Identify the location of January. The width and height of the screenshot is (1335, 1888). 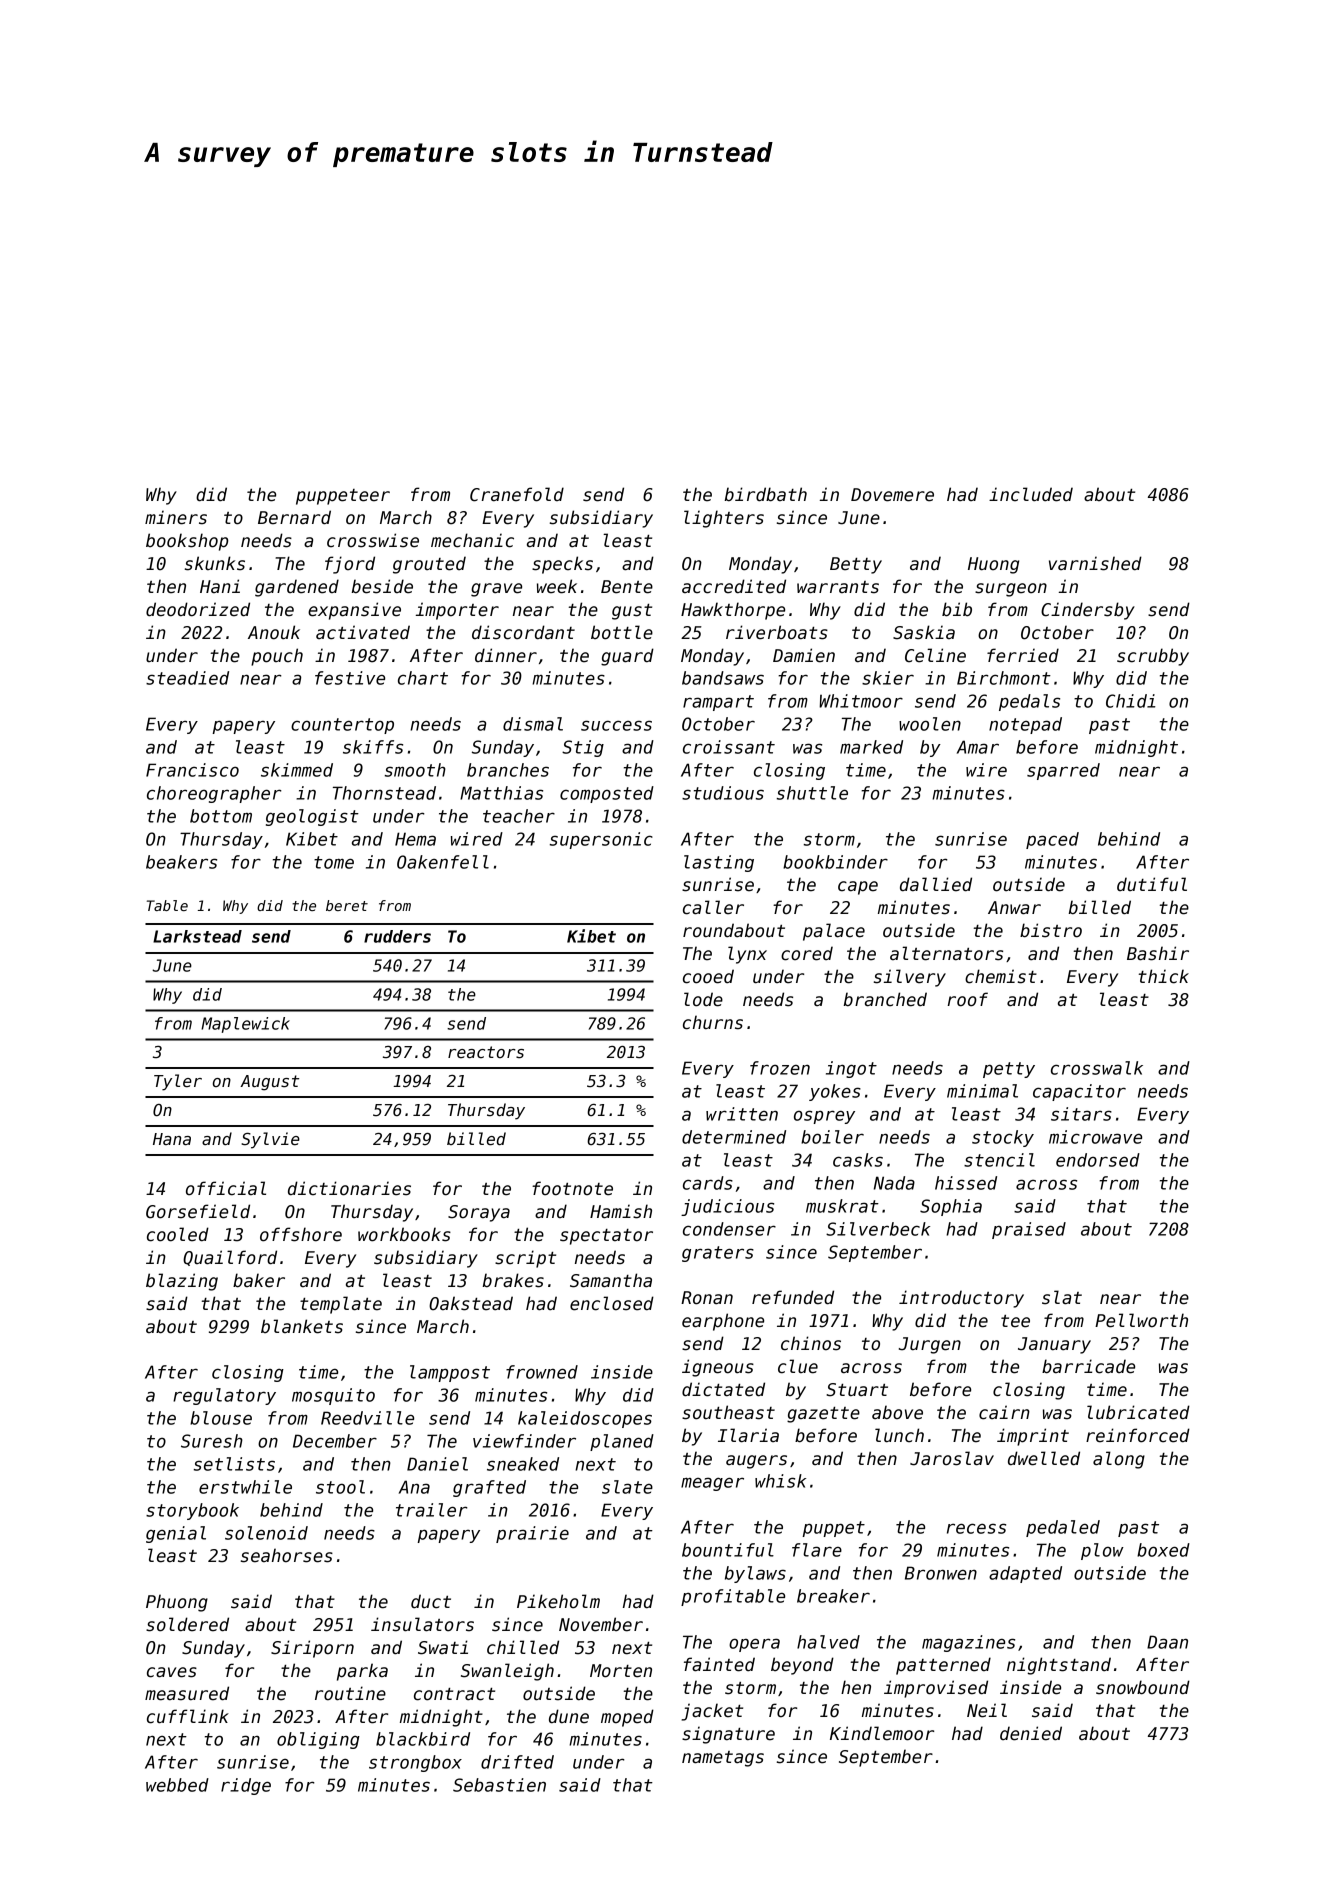
(1054, 1345).
